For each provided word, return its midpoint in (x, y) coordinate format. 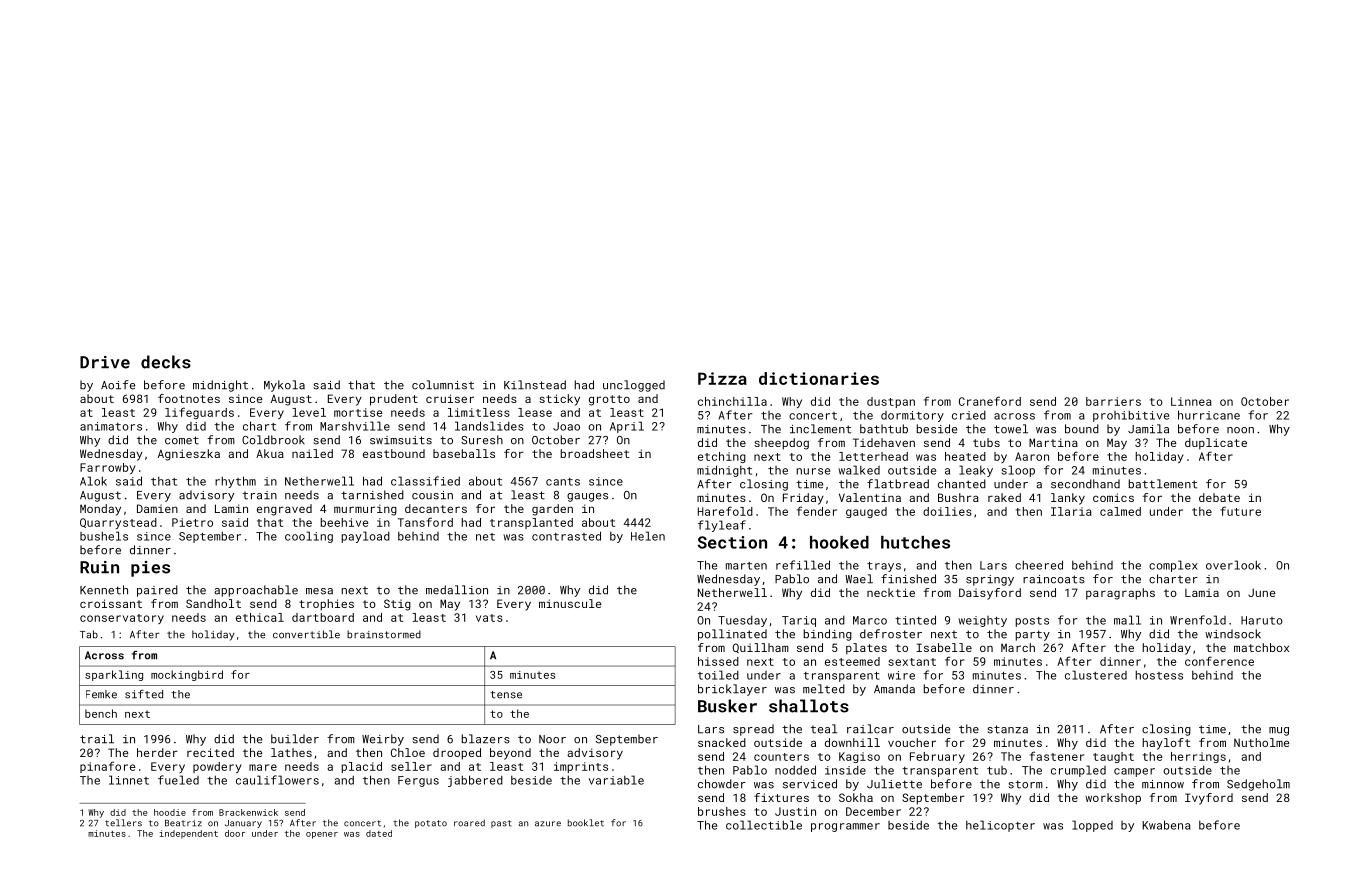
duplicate (1216, 444)
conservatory (122, 619)
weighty (982, 621)
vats (489, 618)
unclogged (634, 386)
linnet (129, 780)
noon (1240, 430)
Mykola (284, 386)
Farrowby (108, 468)
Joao (566, 426)
